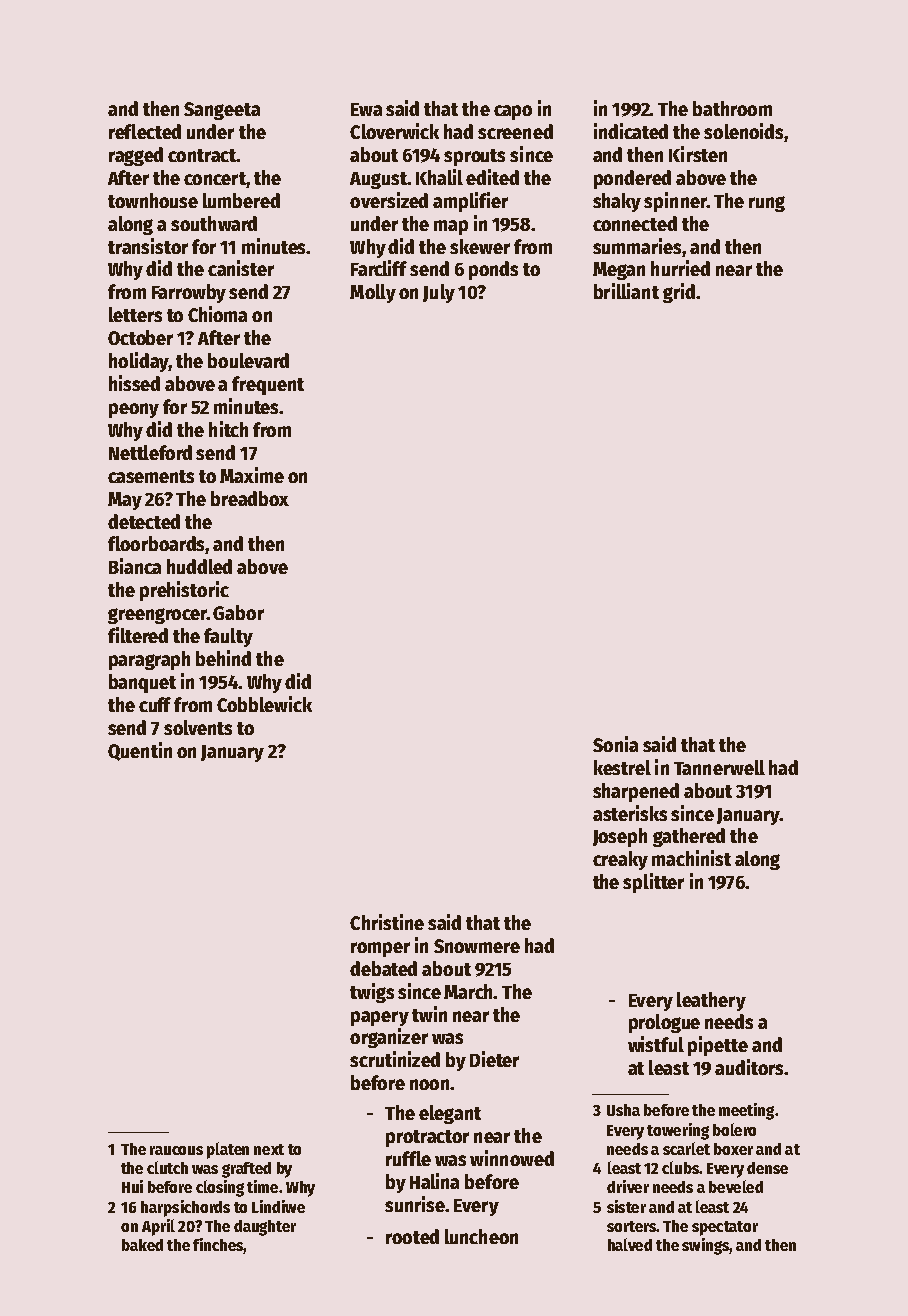  I want to click on May, so click(125, 501).
